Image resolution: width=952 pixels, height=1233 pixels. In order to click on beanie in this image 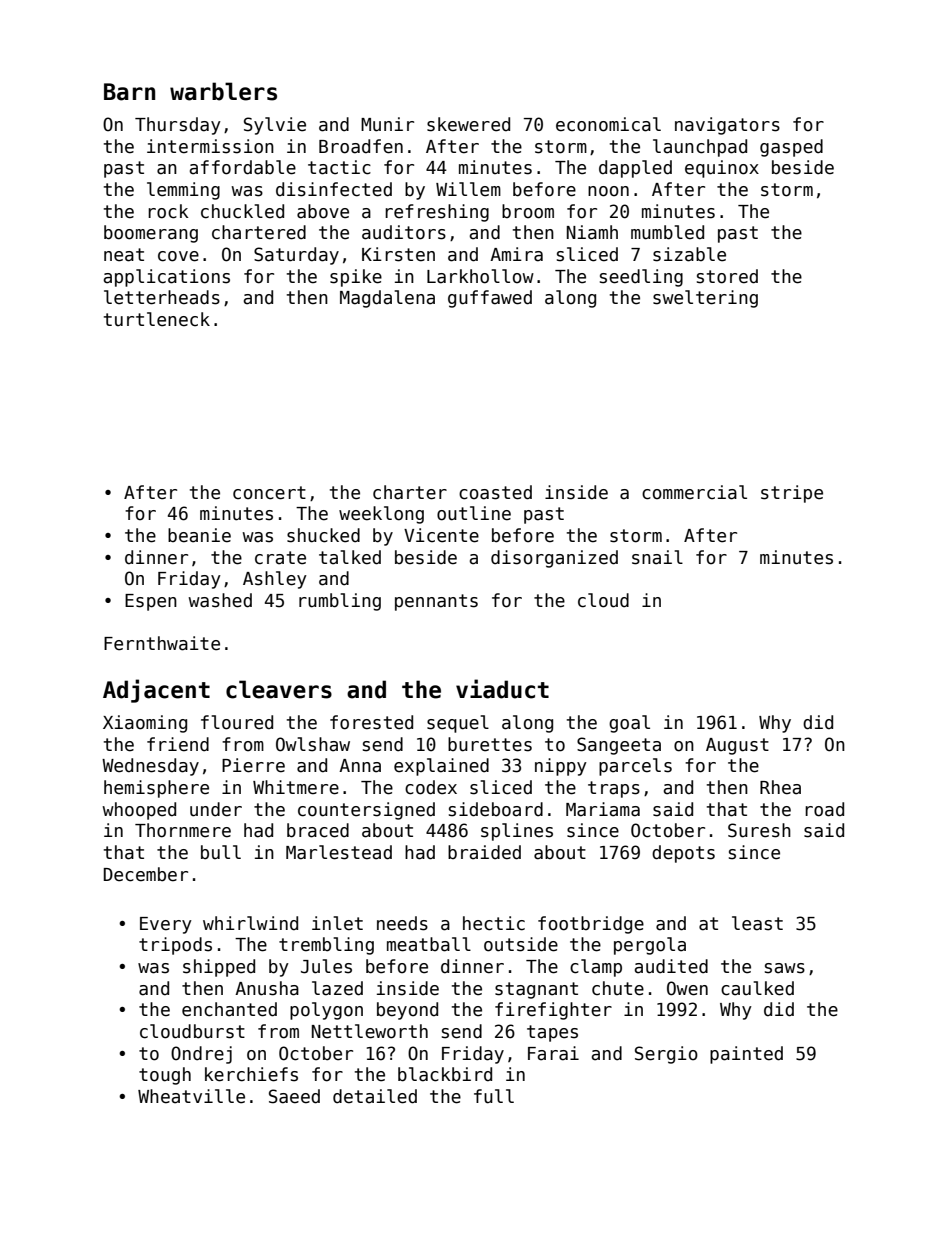, I will do `click(199, 535)`.
